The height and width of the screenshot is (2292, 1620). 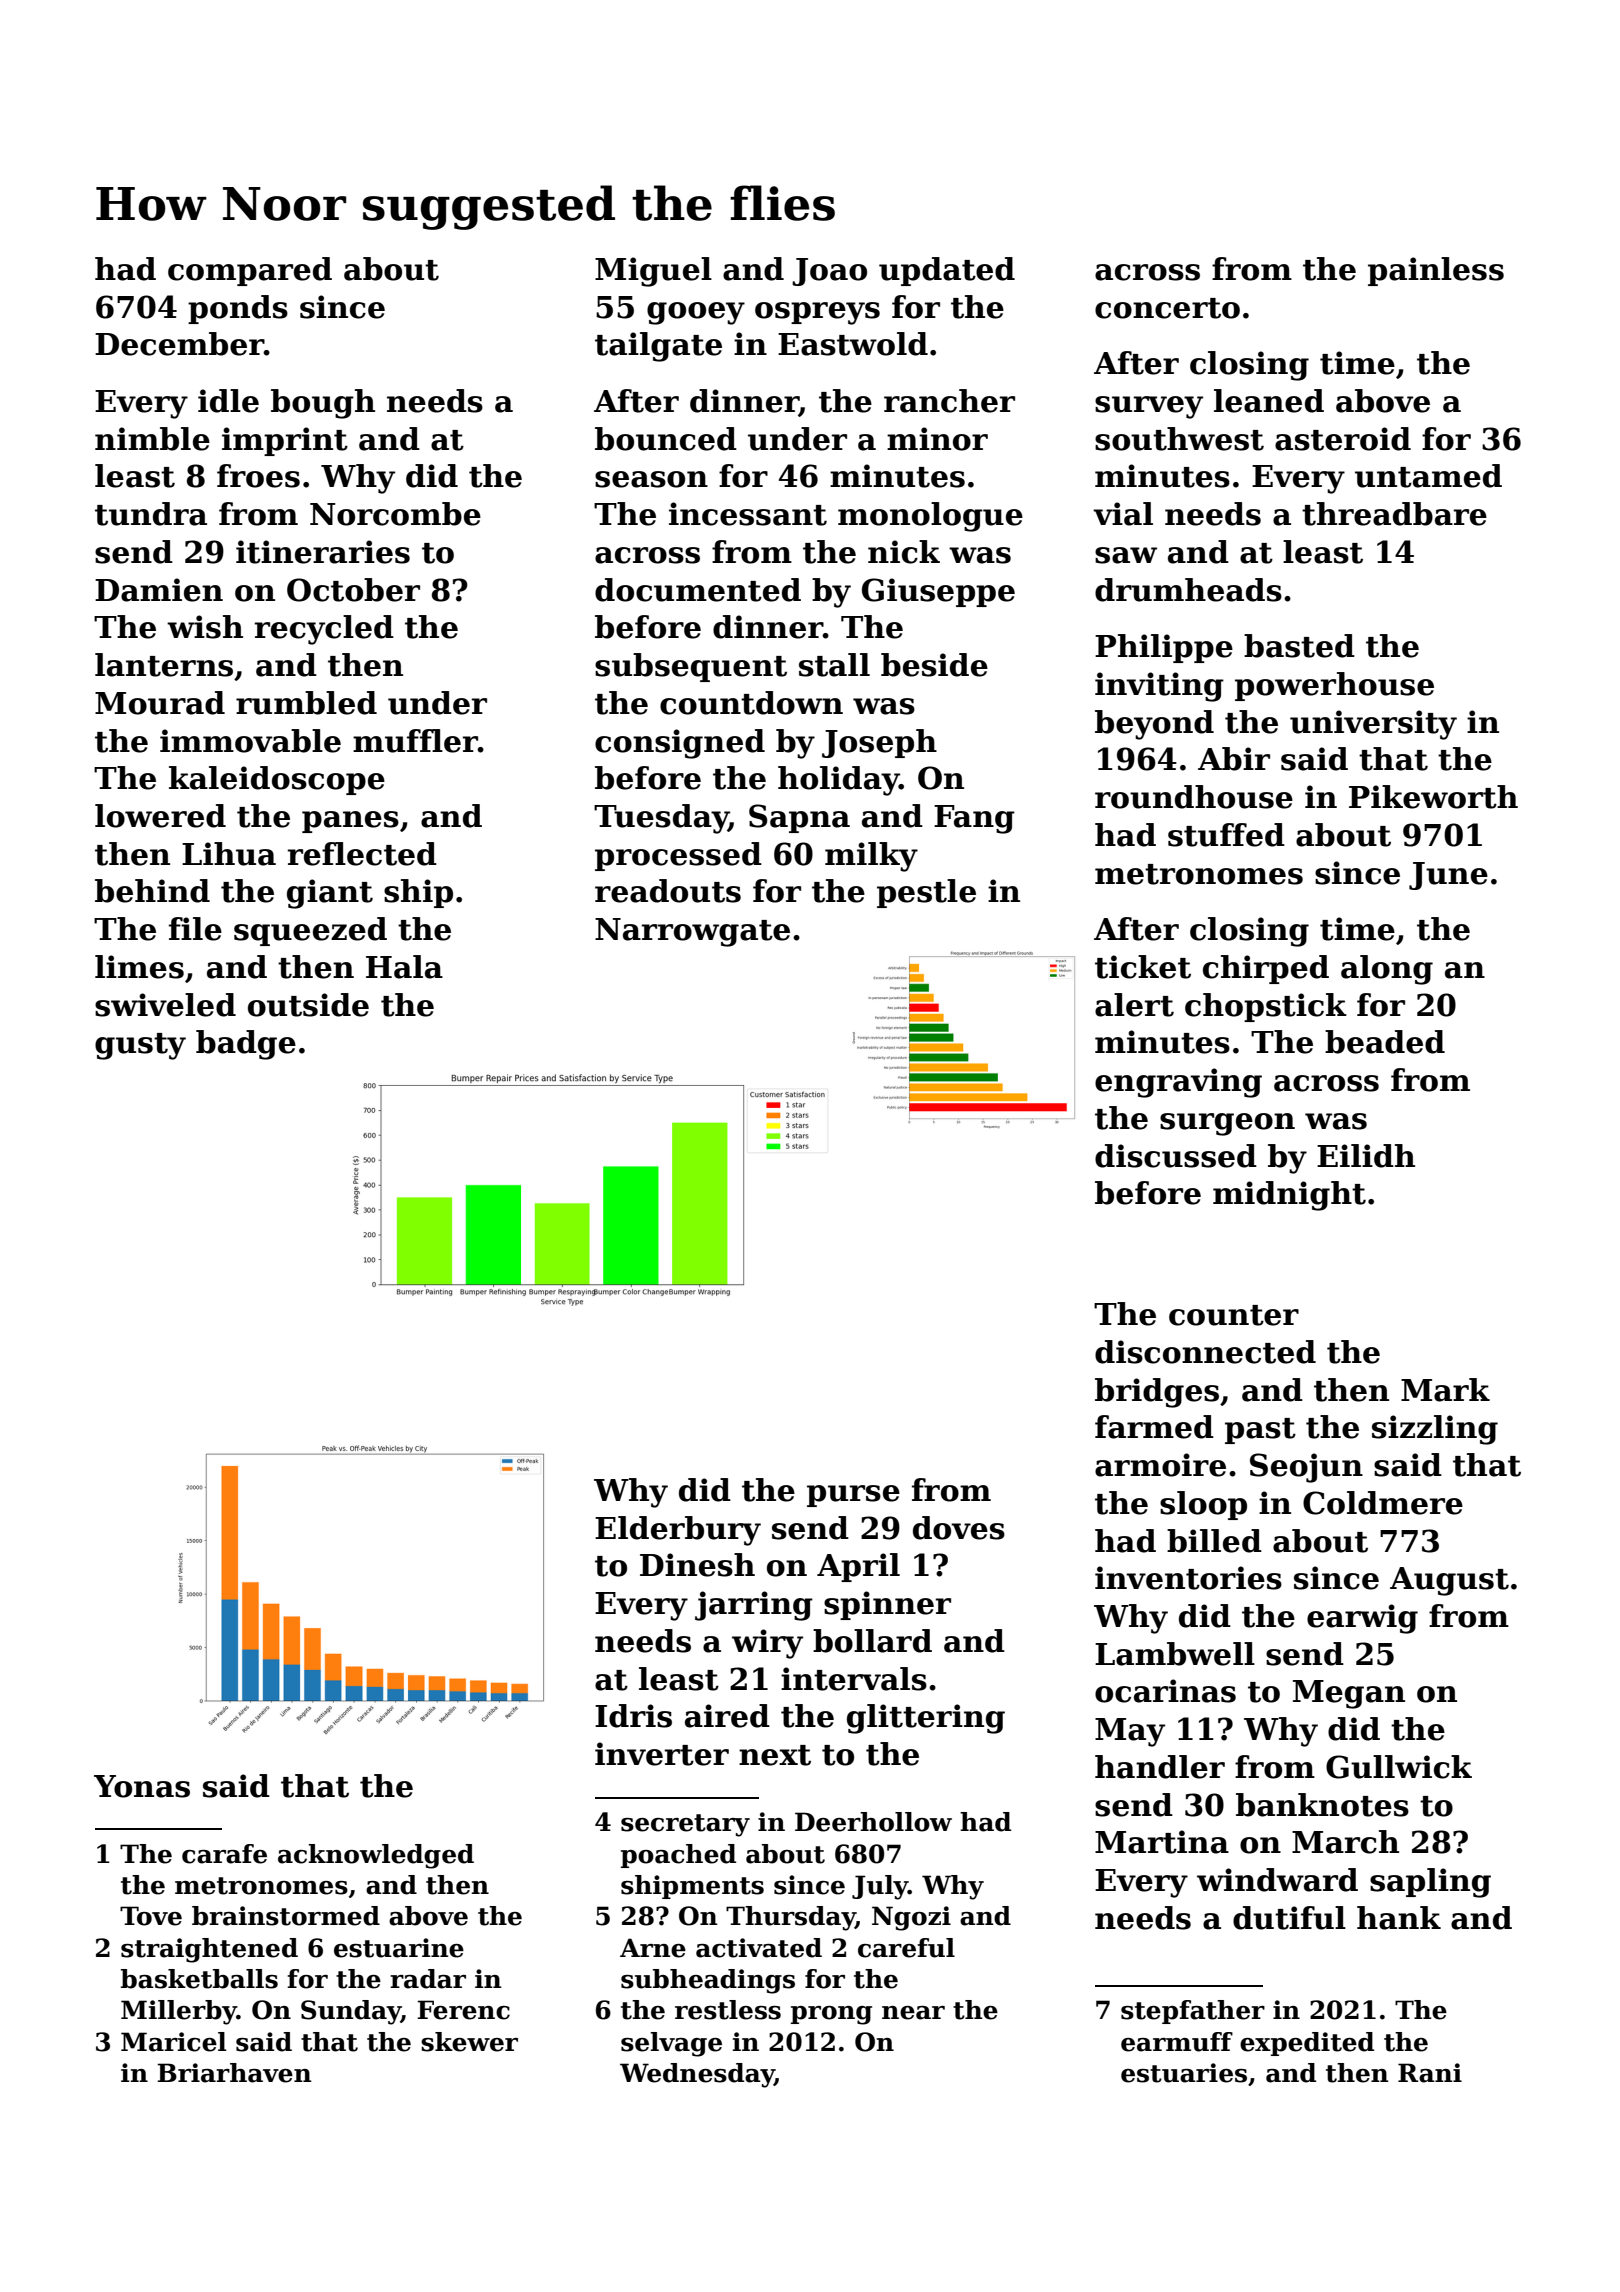 I want to click on stuffed, so click(x=1226, y=835).
